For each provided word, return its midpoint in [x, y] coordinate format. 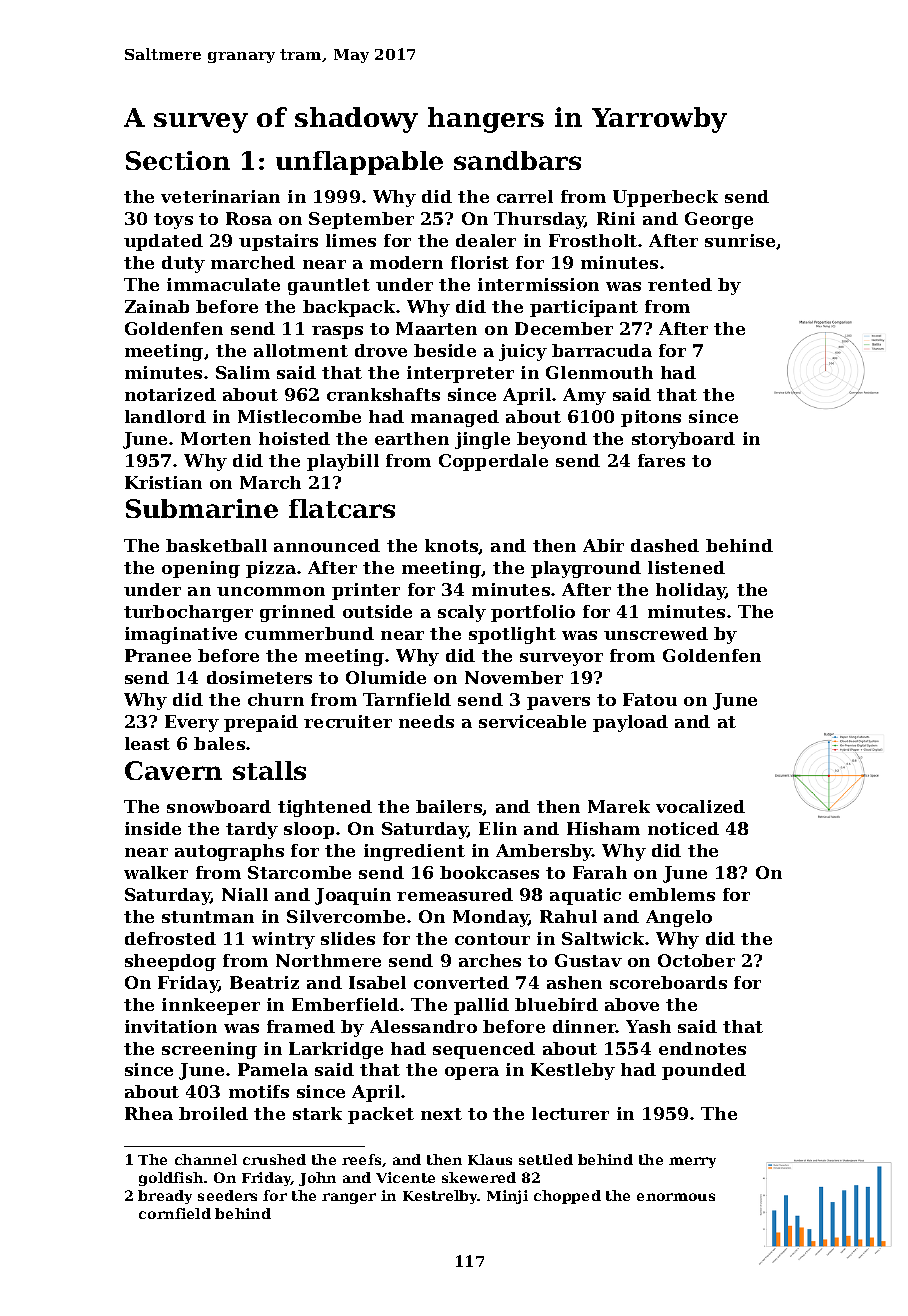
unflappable [359, 163]
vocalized [700, 806]
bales [219, 743]
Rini [616, 218]
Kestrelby [440, 1197]
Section [178, 160]
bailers [449, 807]
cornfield [175, 1213]
